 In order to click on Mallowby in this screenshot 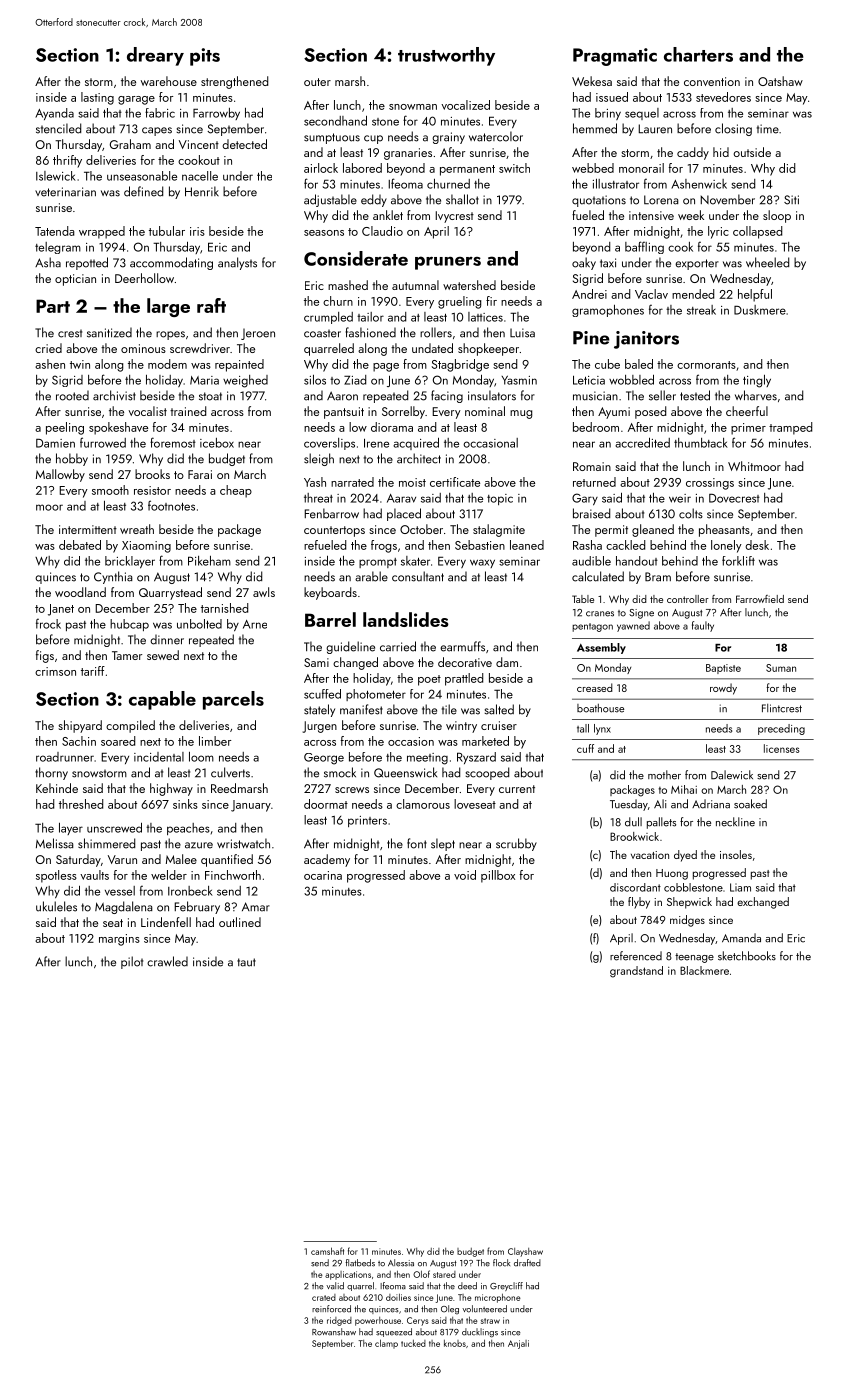, I will do `click(60, 475)`.
